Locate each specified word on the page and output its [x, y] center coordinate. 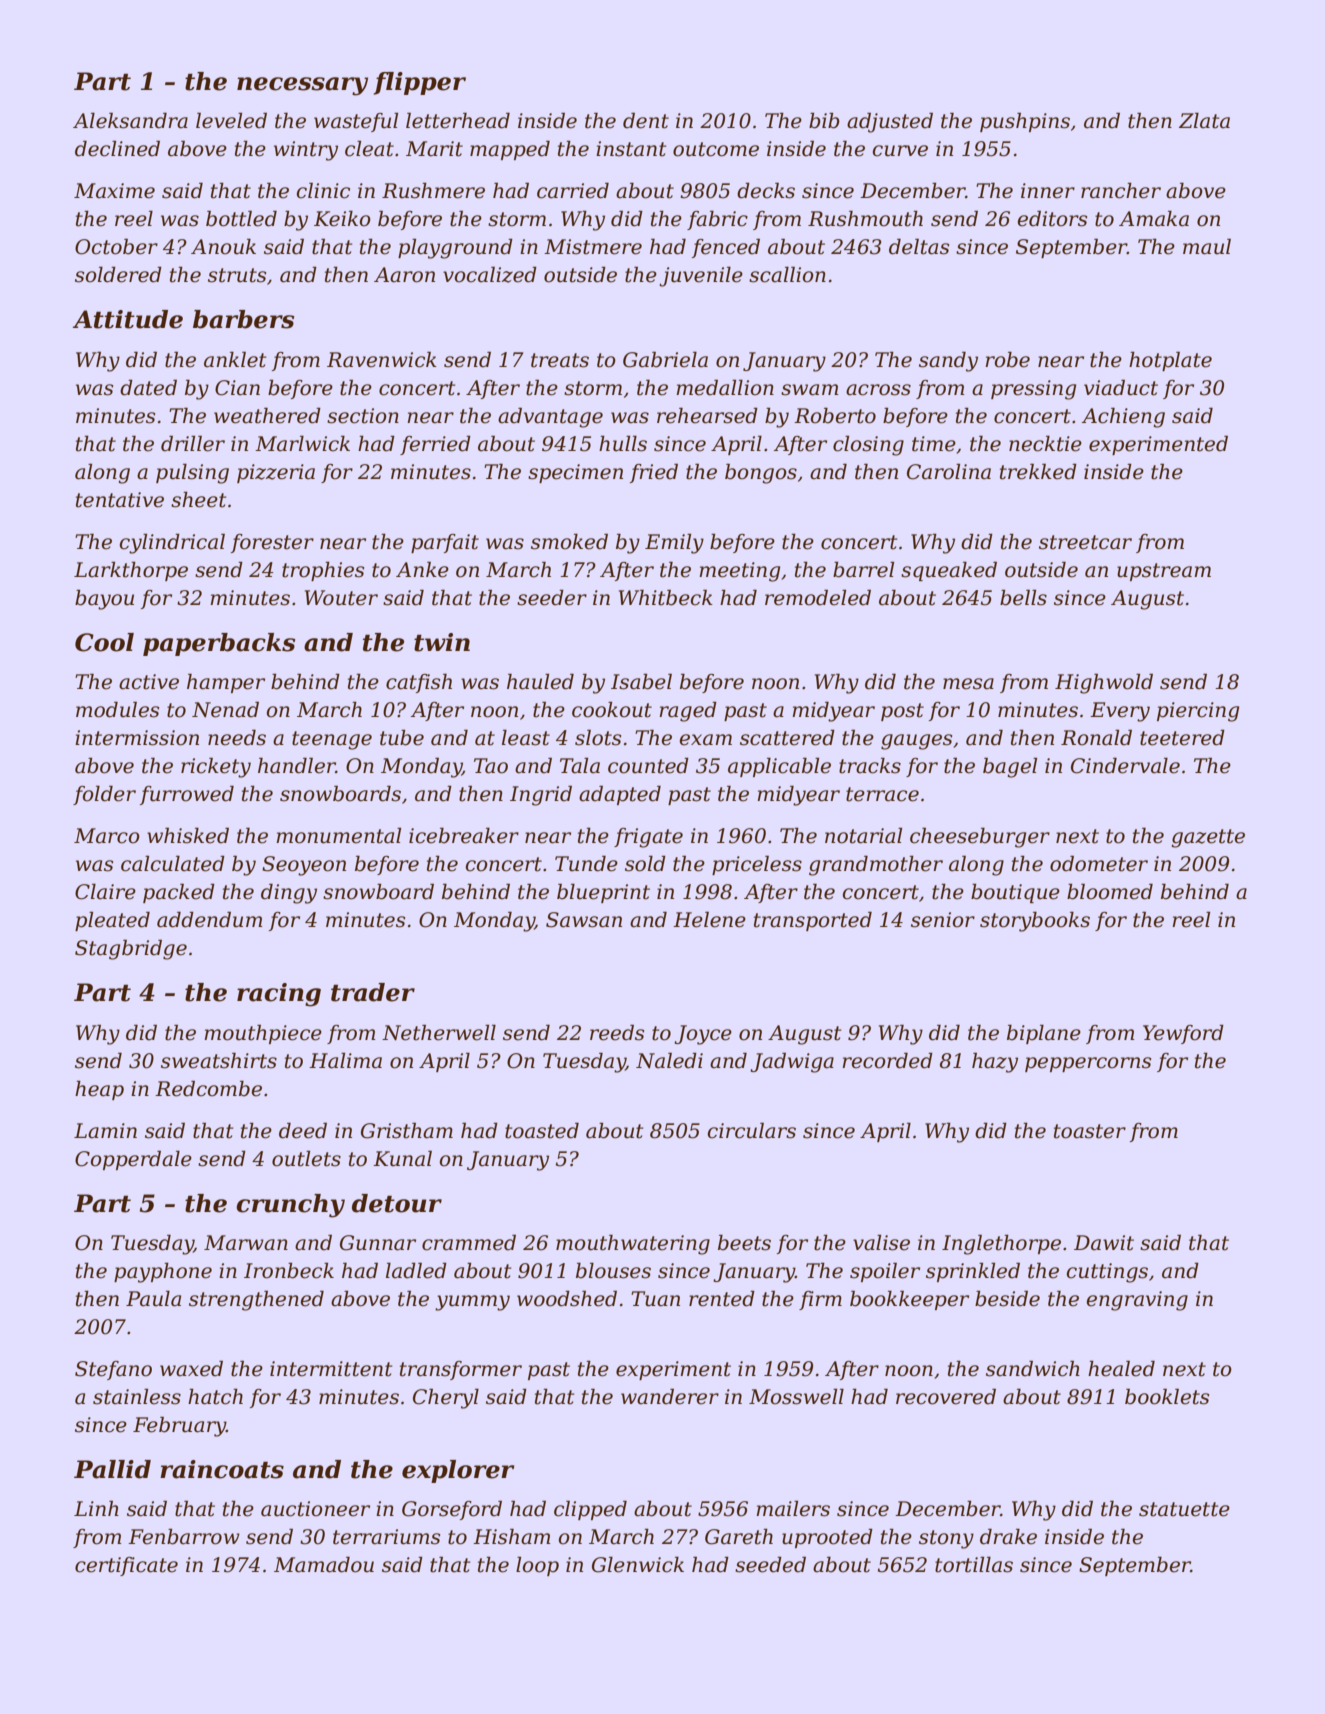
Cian [237, 388]
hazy [995, 1063]
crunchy [290, 1206]
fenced [726, 248]
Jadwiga [792, 1063]
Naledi [669, 1061]
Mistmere [593, 247]
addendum [210, 920]
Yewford [1183, 1034]
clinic [323, 191]
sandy [948, 362]
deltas [919, 247]
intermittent [331, 1369]
